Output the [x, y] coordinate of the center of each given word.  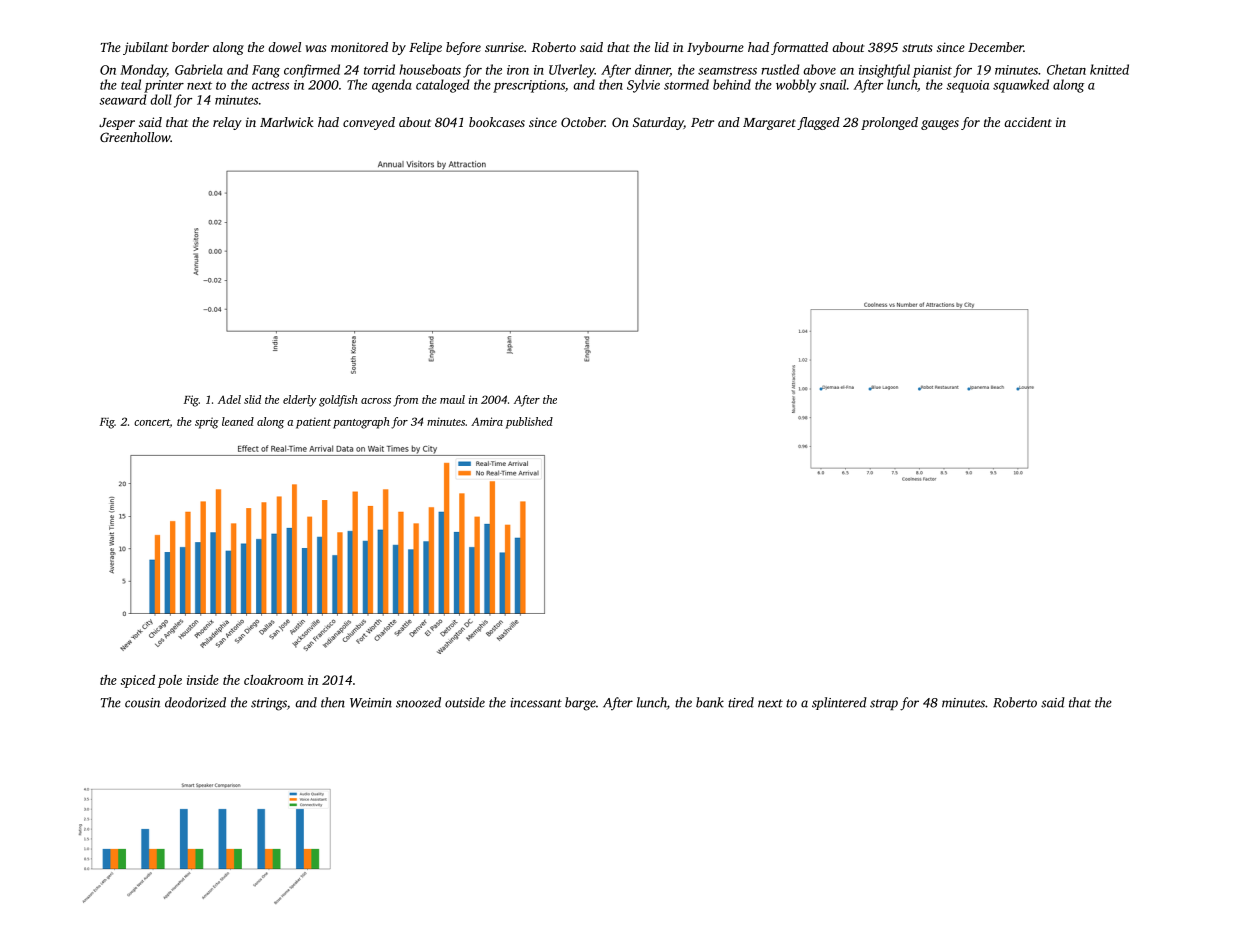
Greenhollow [135, 137]
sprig [207, 423]
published [529, 423]
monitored [359, 47]
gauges [940, 125]
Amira [487, 421]
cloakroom [273, 680]
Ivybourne [715, 48]
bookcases [497, 122]
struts [917, 48]
